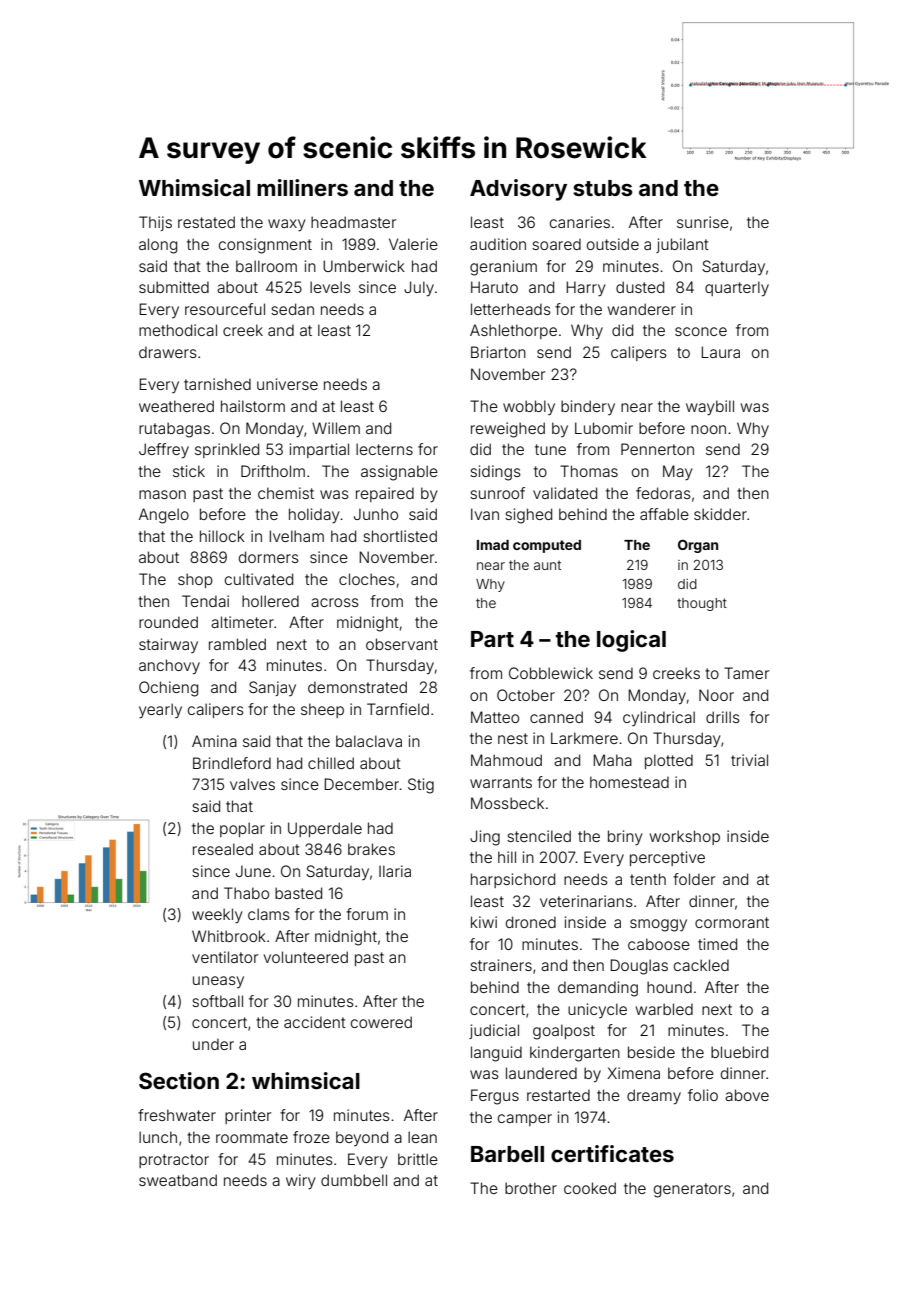  What do you see at coordinates (413, 244) in the page?
I see `Valerie` at bounding box center [413, 244].
